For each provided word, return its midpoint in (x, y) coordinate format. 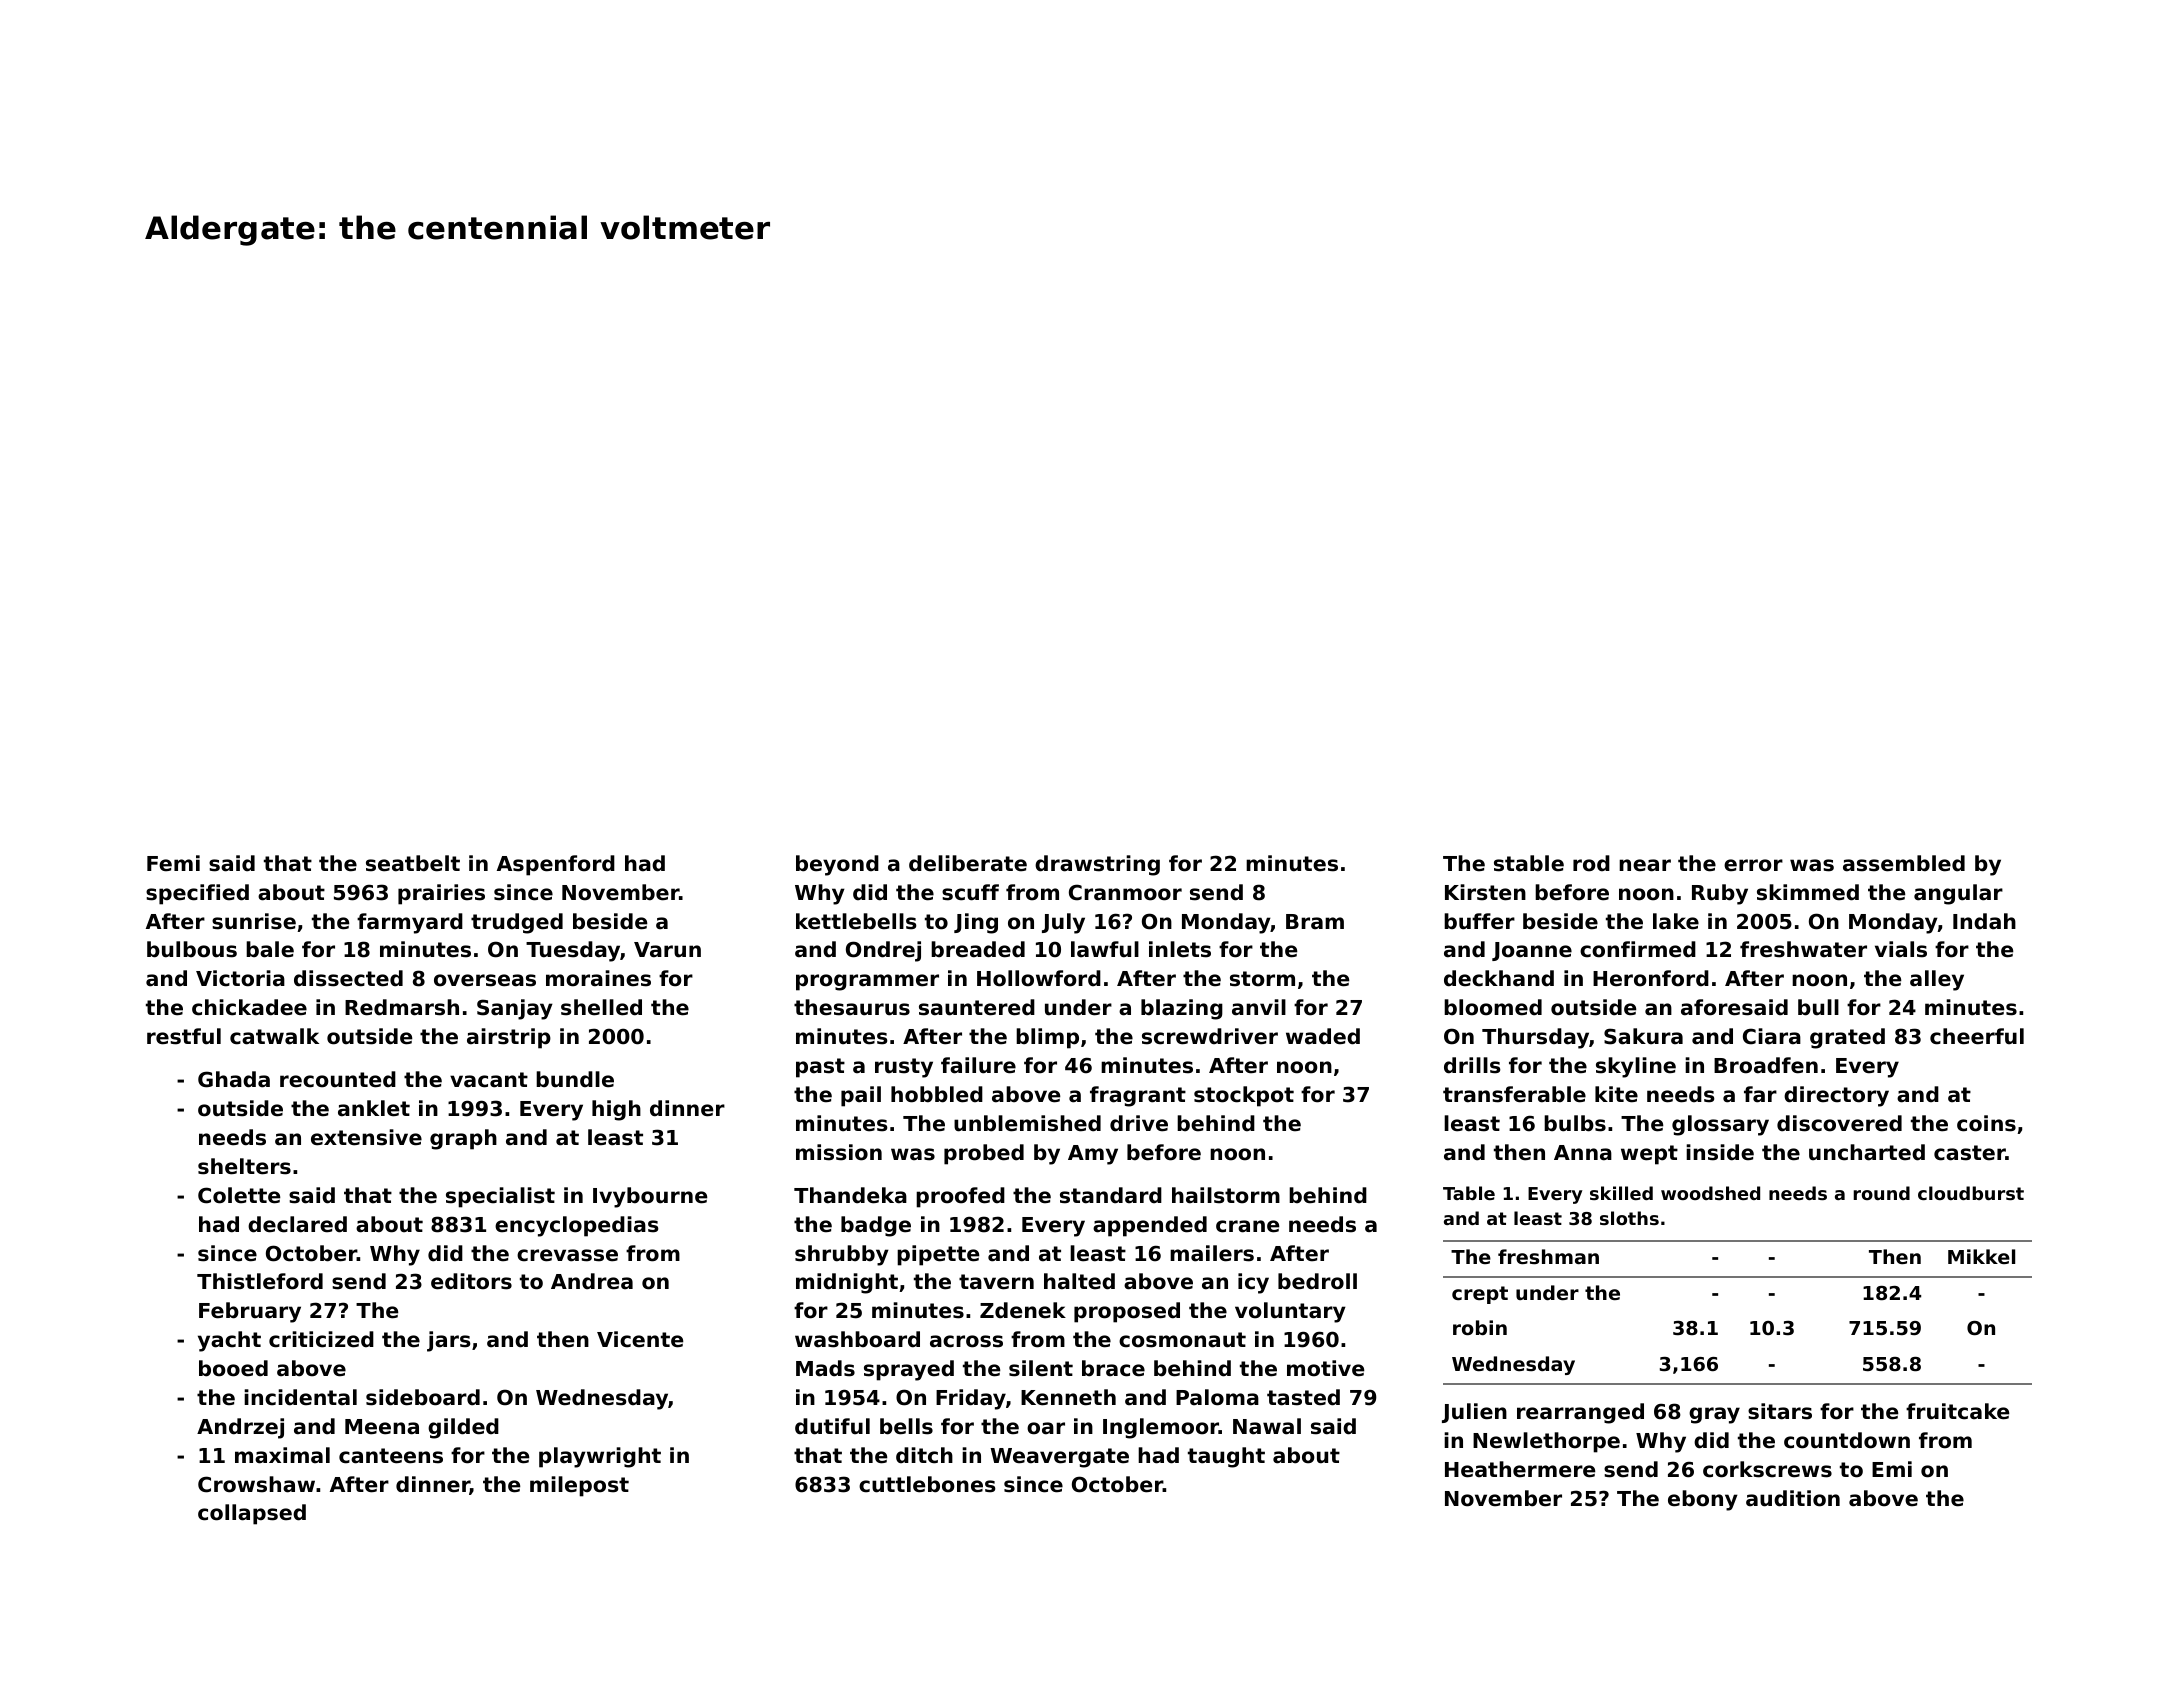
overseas (485, 980)
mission (839, 1152)
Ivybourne (650, 1197)
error (1753, 865)
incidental (300, 1397)
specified (197, 894)
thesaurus (852, 1007)
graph (463, 1139)
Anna (1583, 1153)
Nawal (1267, 1426)
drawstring (1097, 865)
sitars (1780, 1411)
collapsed (252, 1514)
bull (1818, 1007)
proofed (960, 1197)
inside (1720, 1152)
